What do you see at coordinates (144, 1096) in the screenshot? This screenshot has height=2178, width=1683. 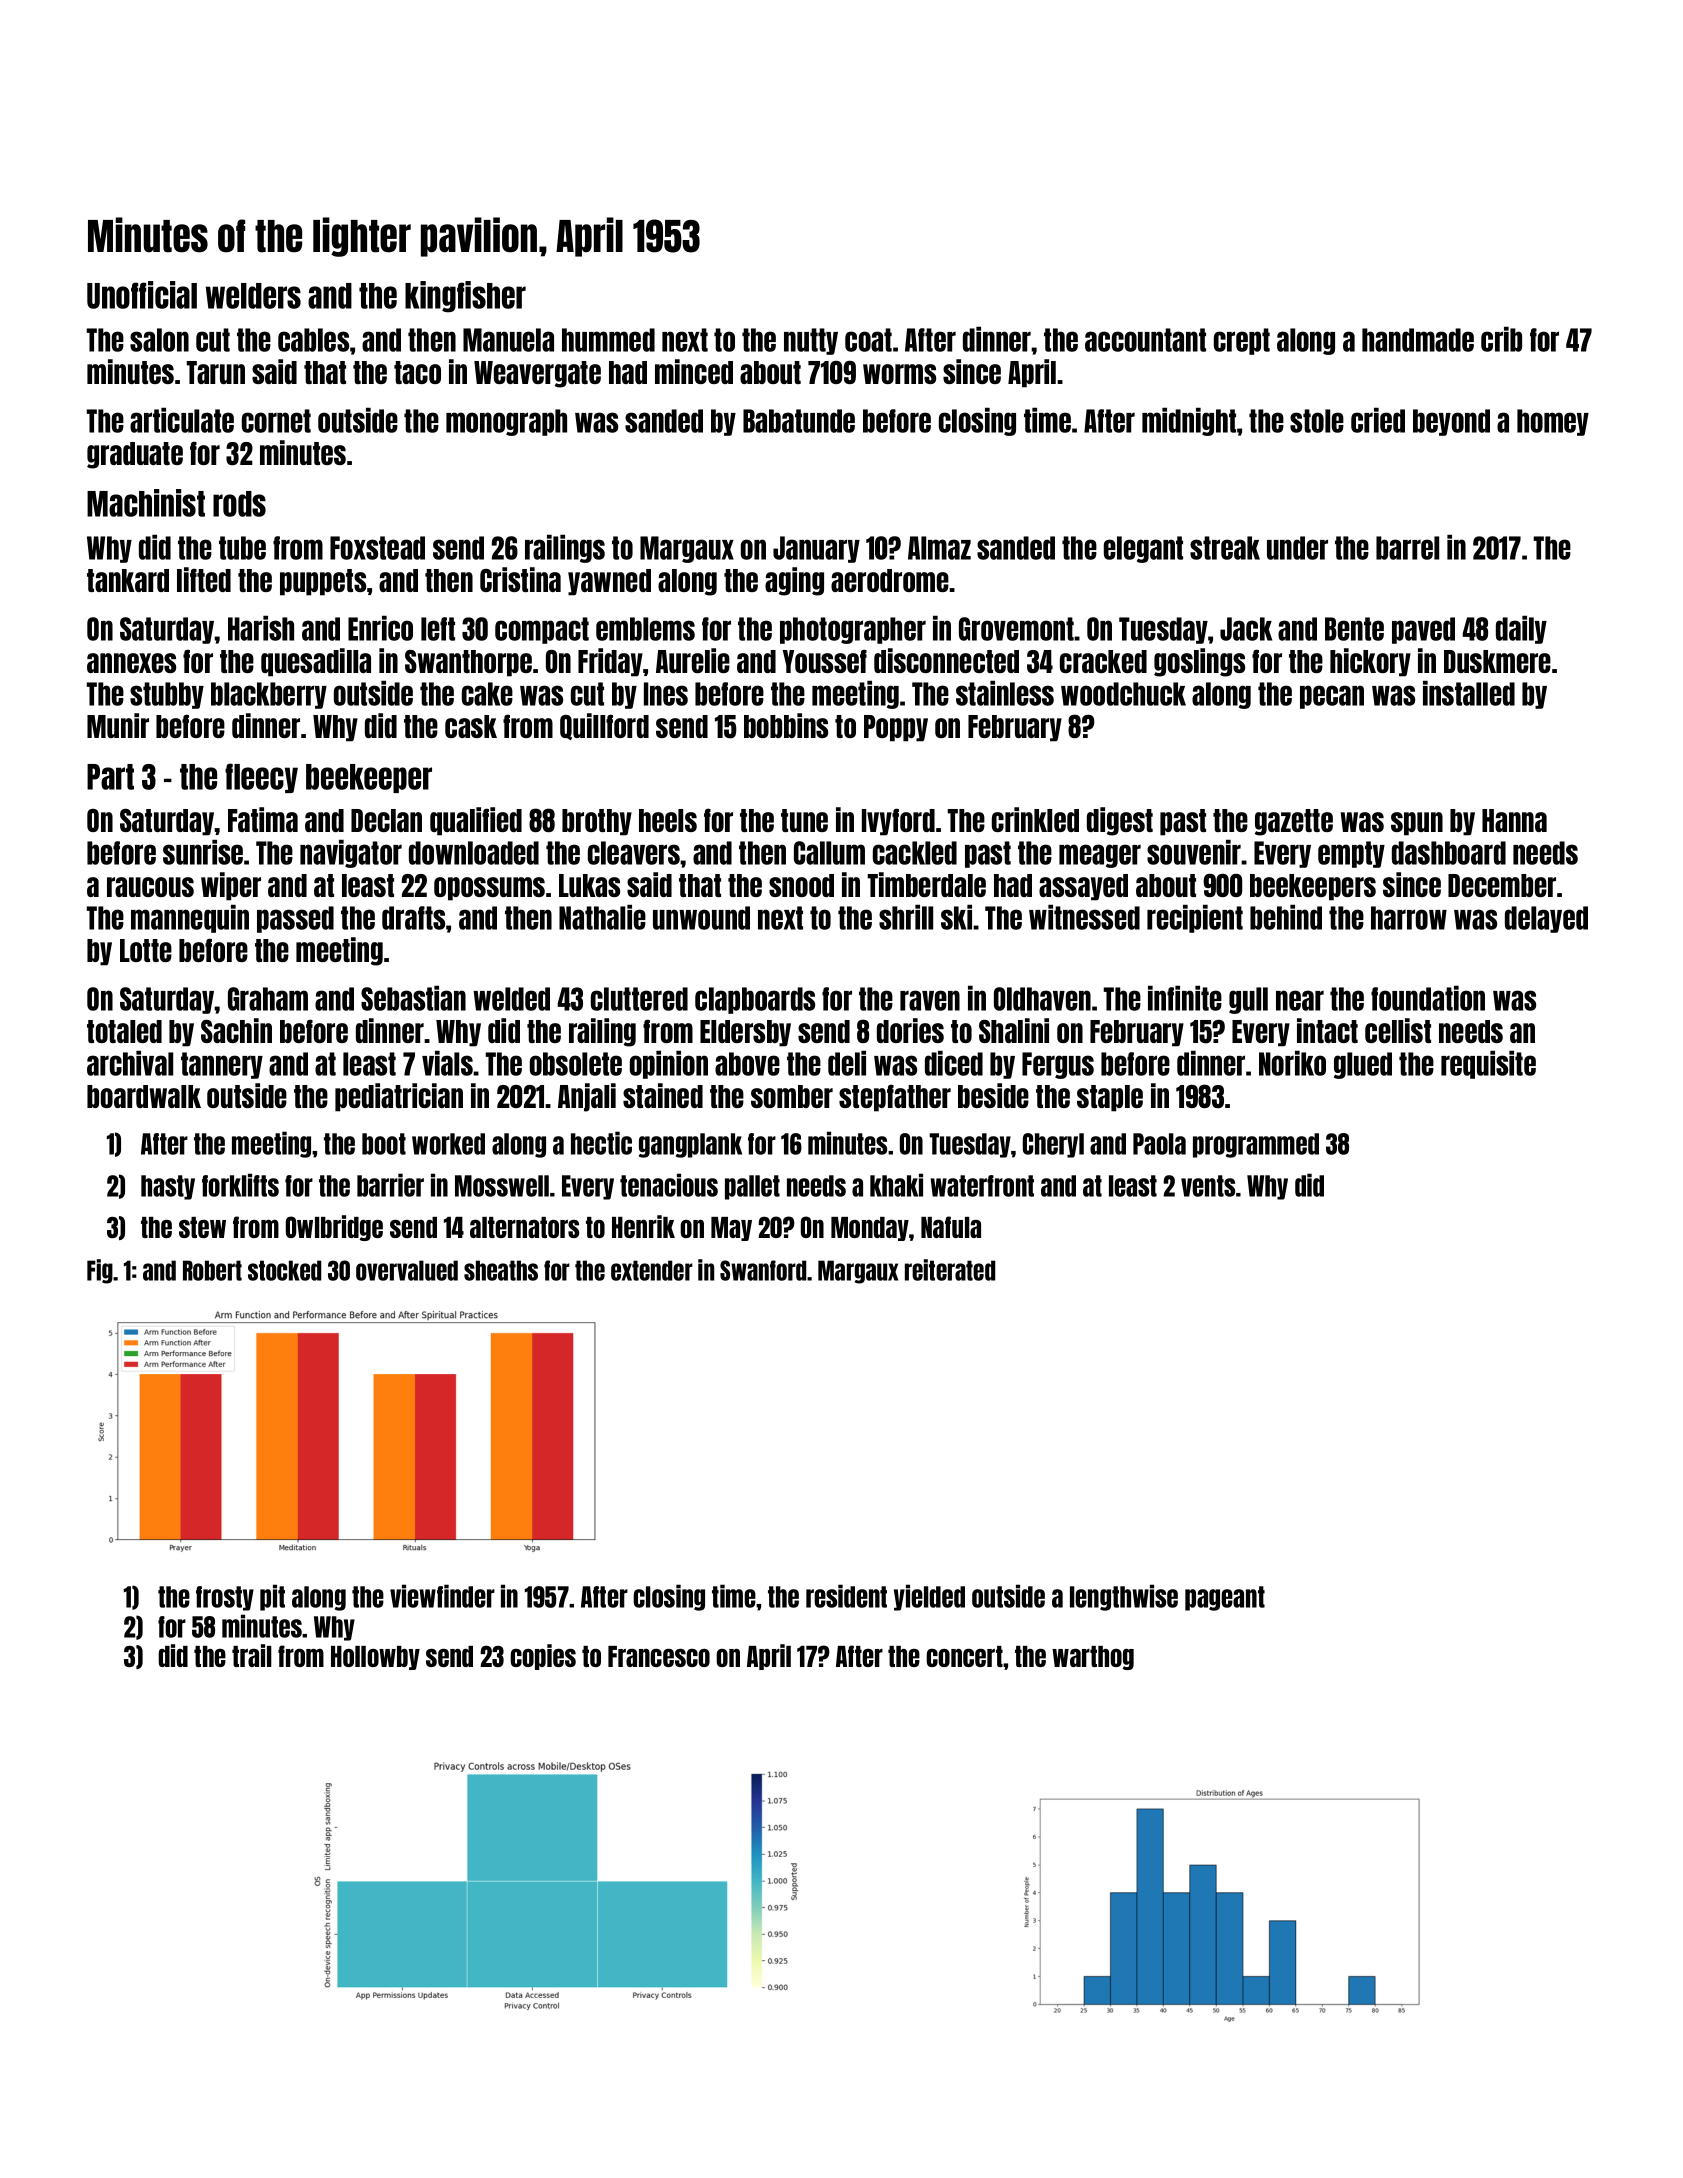 I see `boardwalk` at bounding box center [144, 1096].
